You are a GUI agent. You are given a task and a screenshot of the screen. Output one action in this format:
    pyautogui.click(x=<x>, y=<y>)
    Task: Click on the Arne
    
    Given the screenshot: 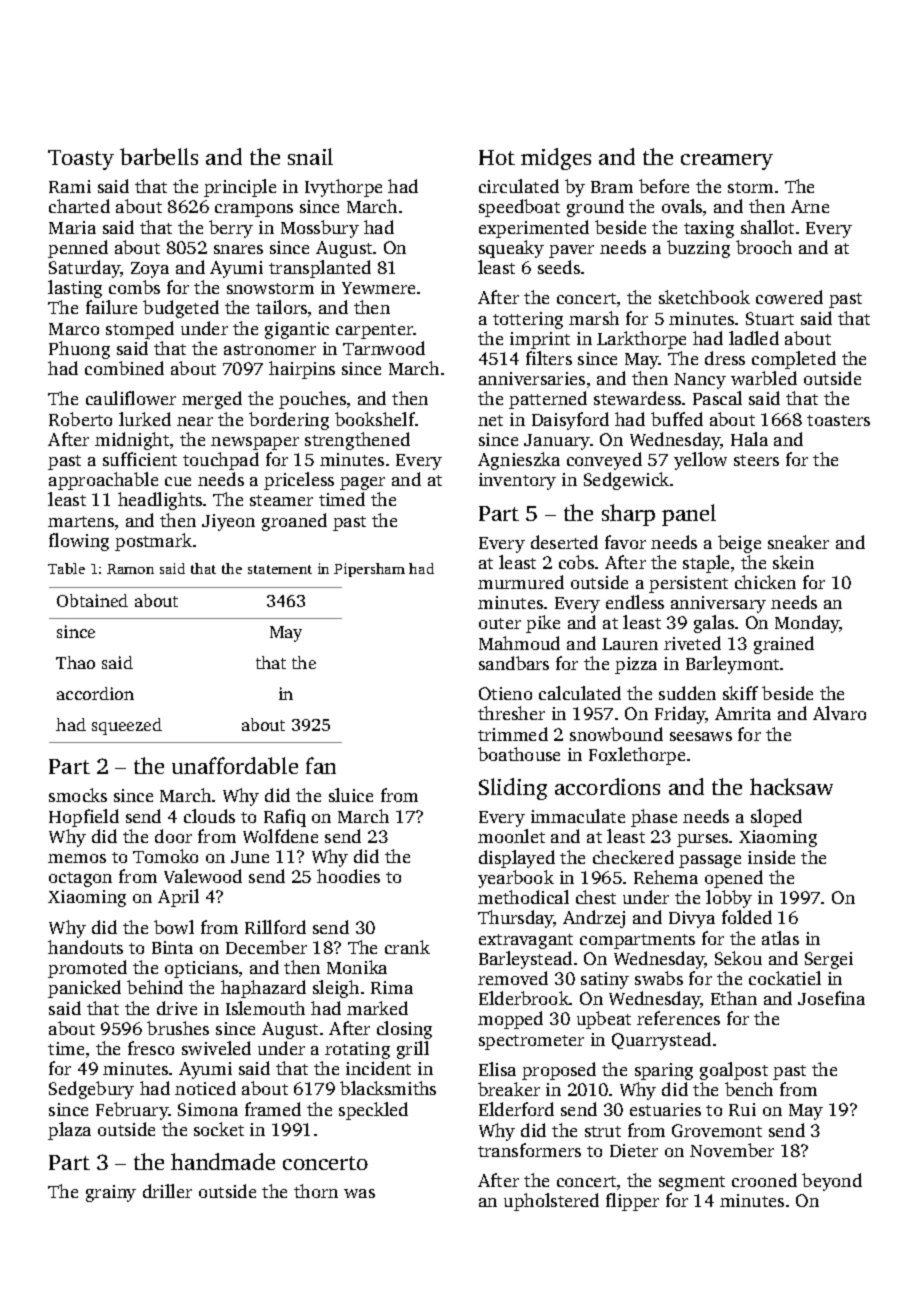 What is the action you would take?
    pyautogui.click(x=810, y=206)
